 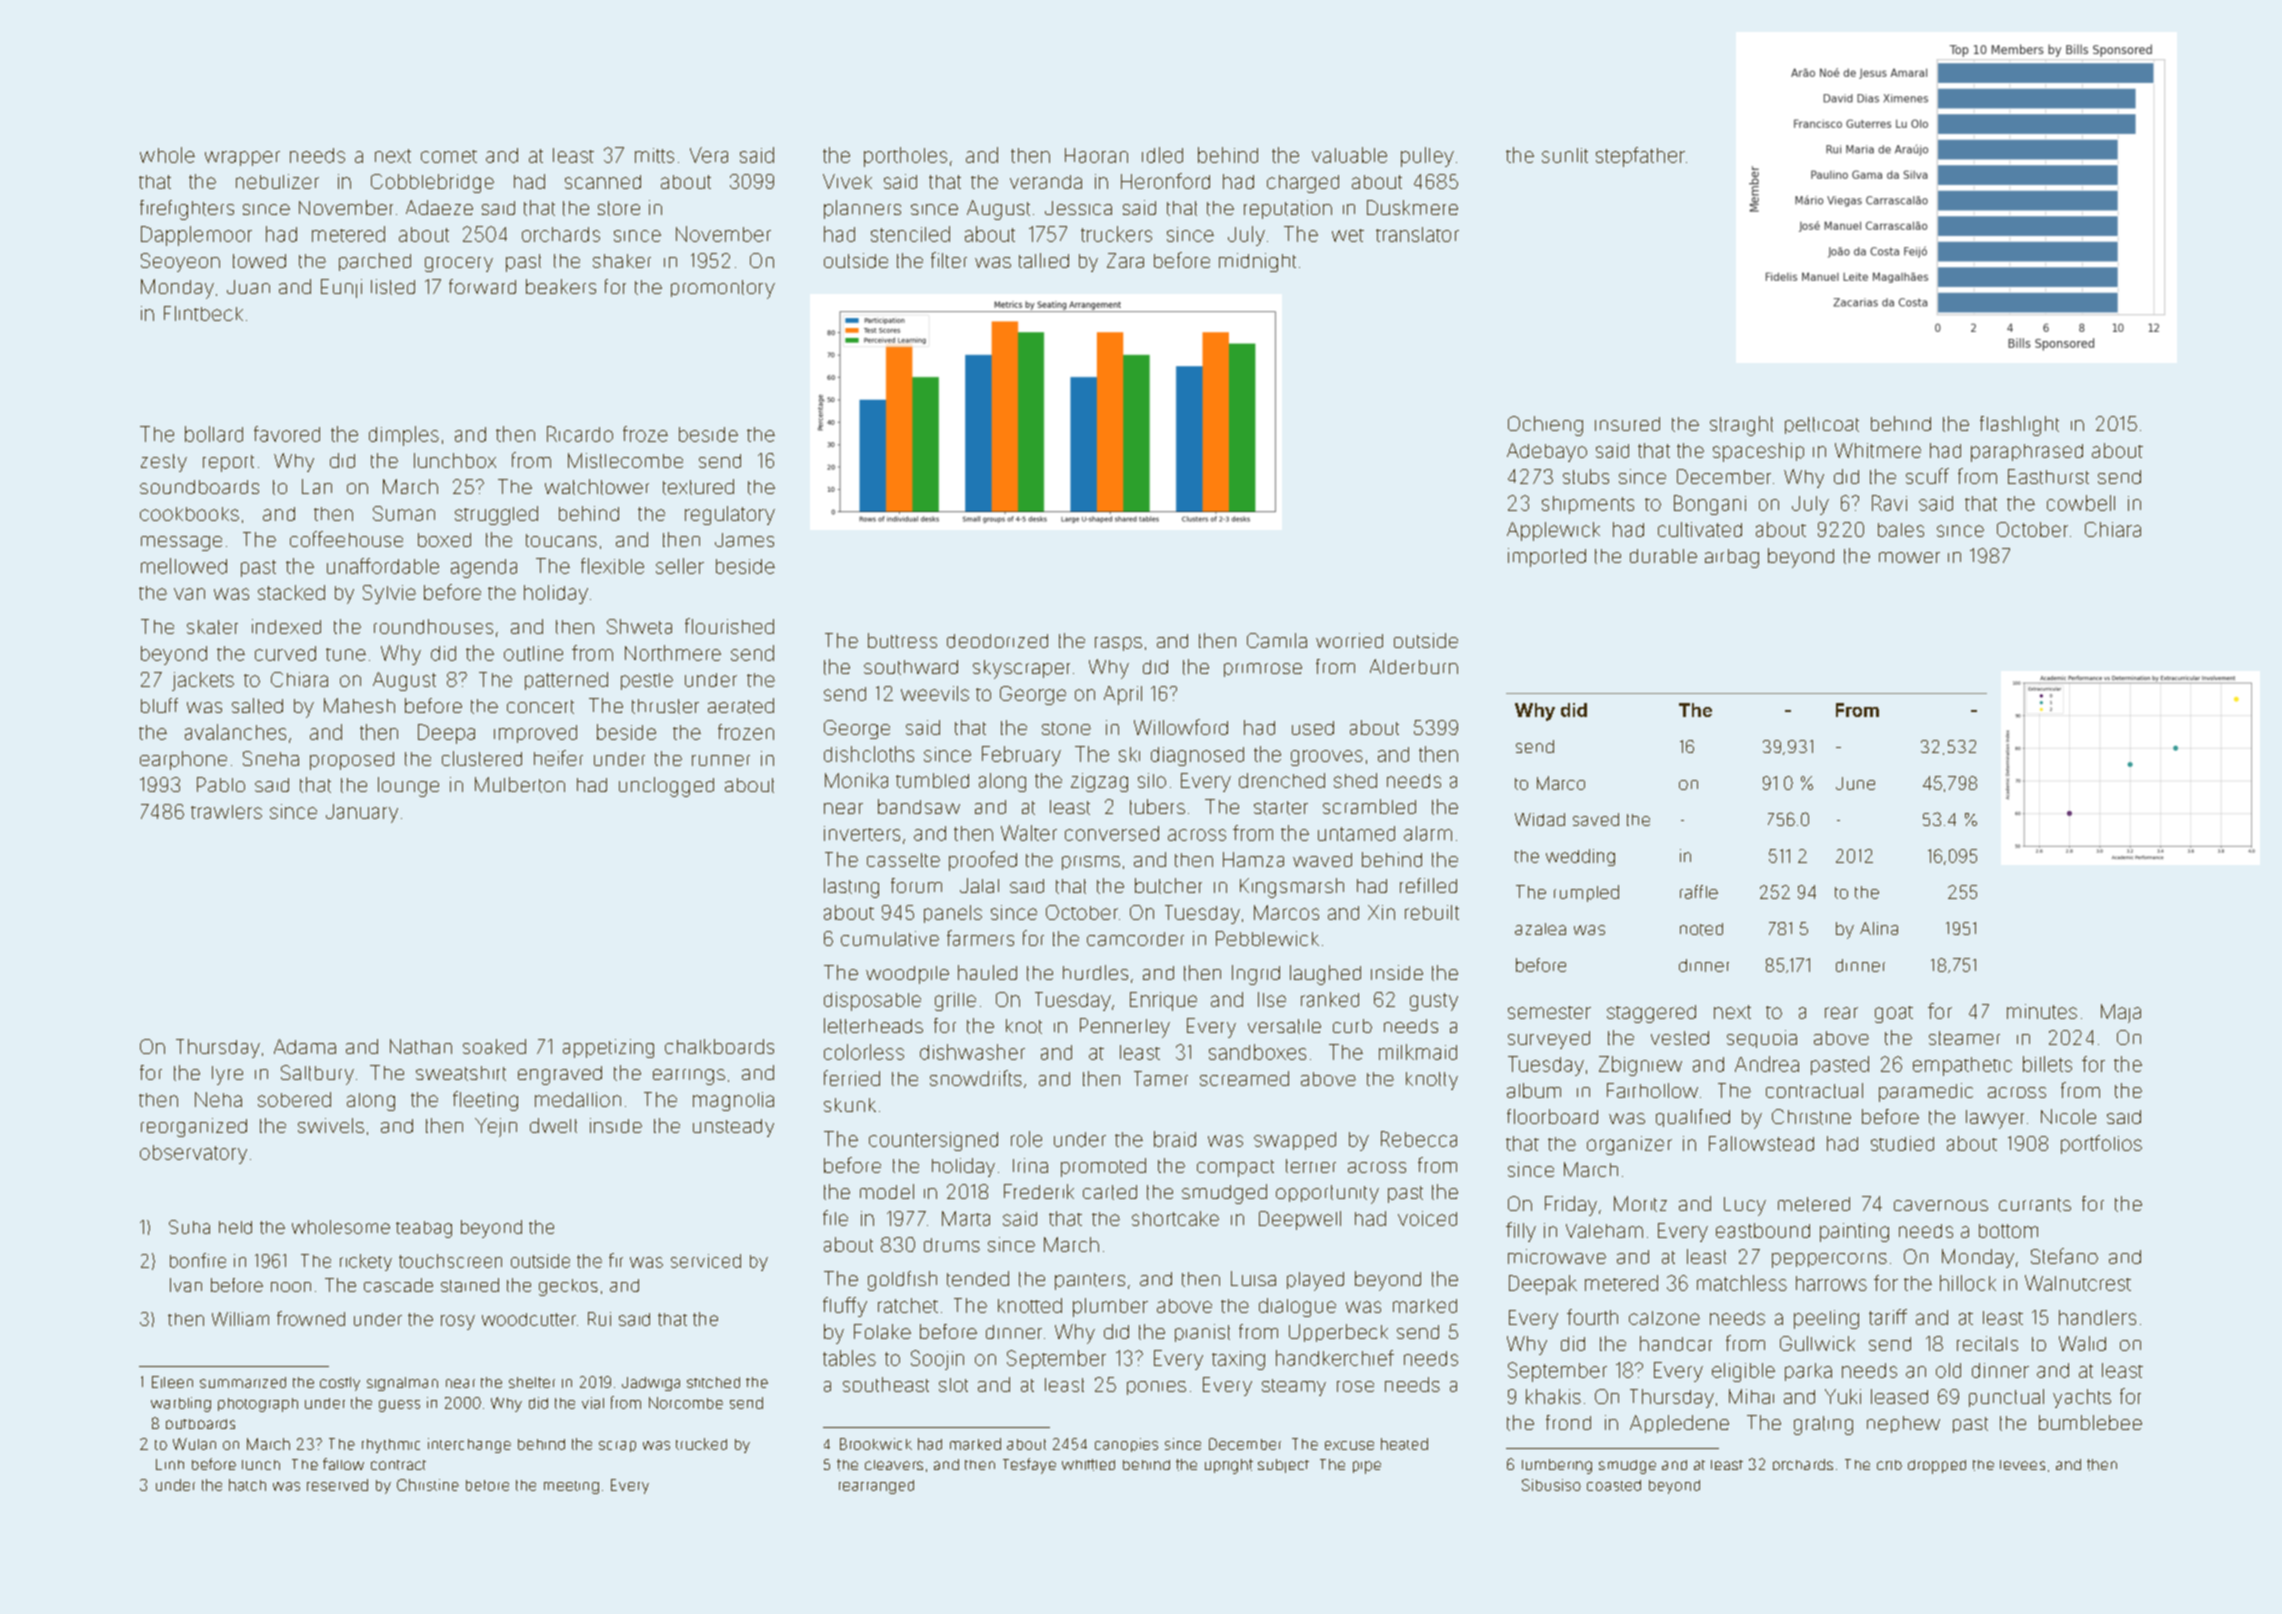 What do you see at coordinates (1693, 1118) in the document?
I see `qualified` at bounding box center [1693, 1118].
